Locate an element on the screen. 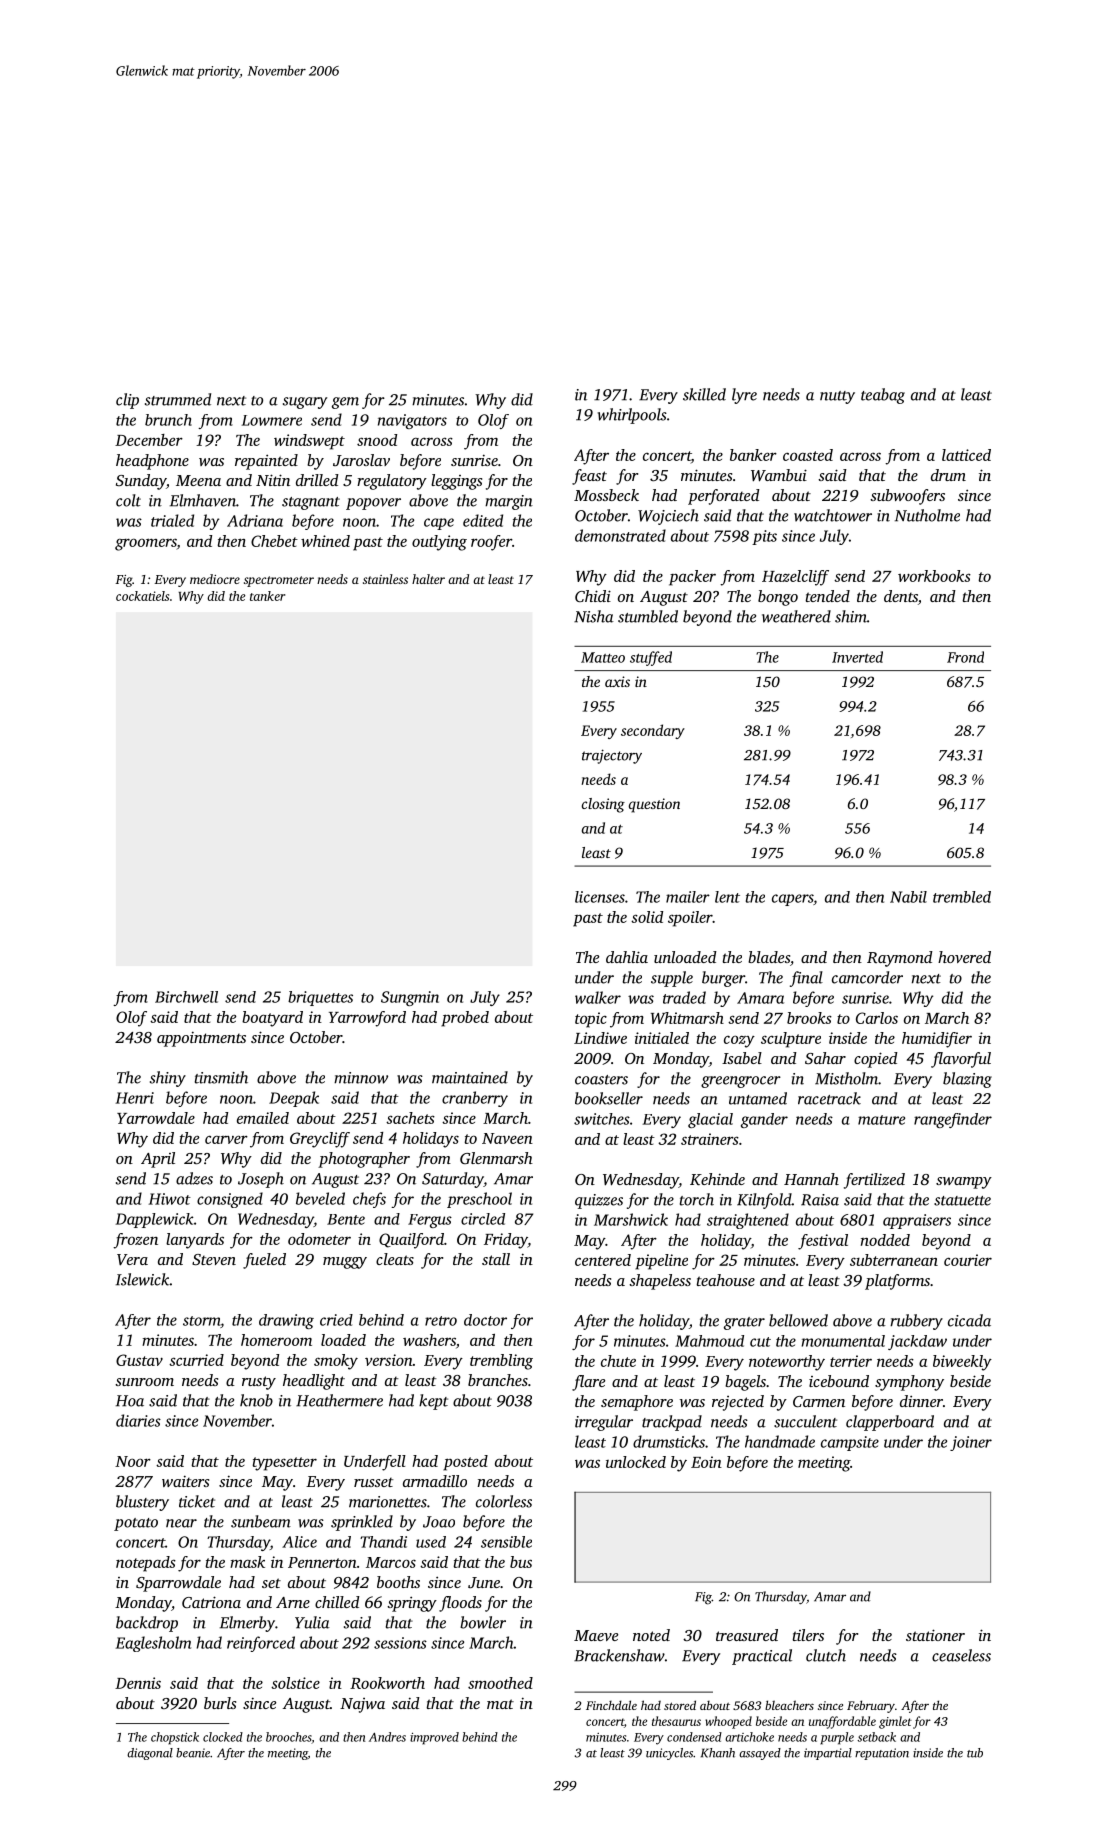 The height and width of the screenshot is (1823, 1107). final is located at coordinates (806, 979).
